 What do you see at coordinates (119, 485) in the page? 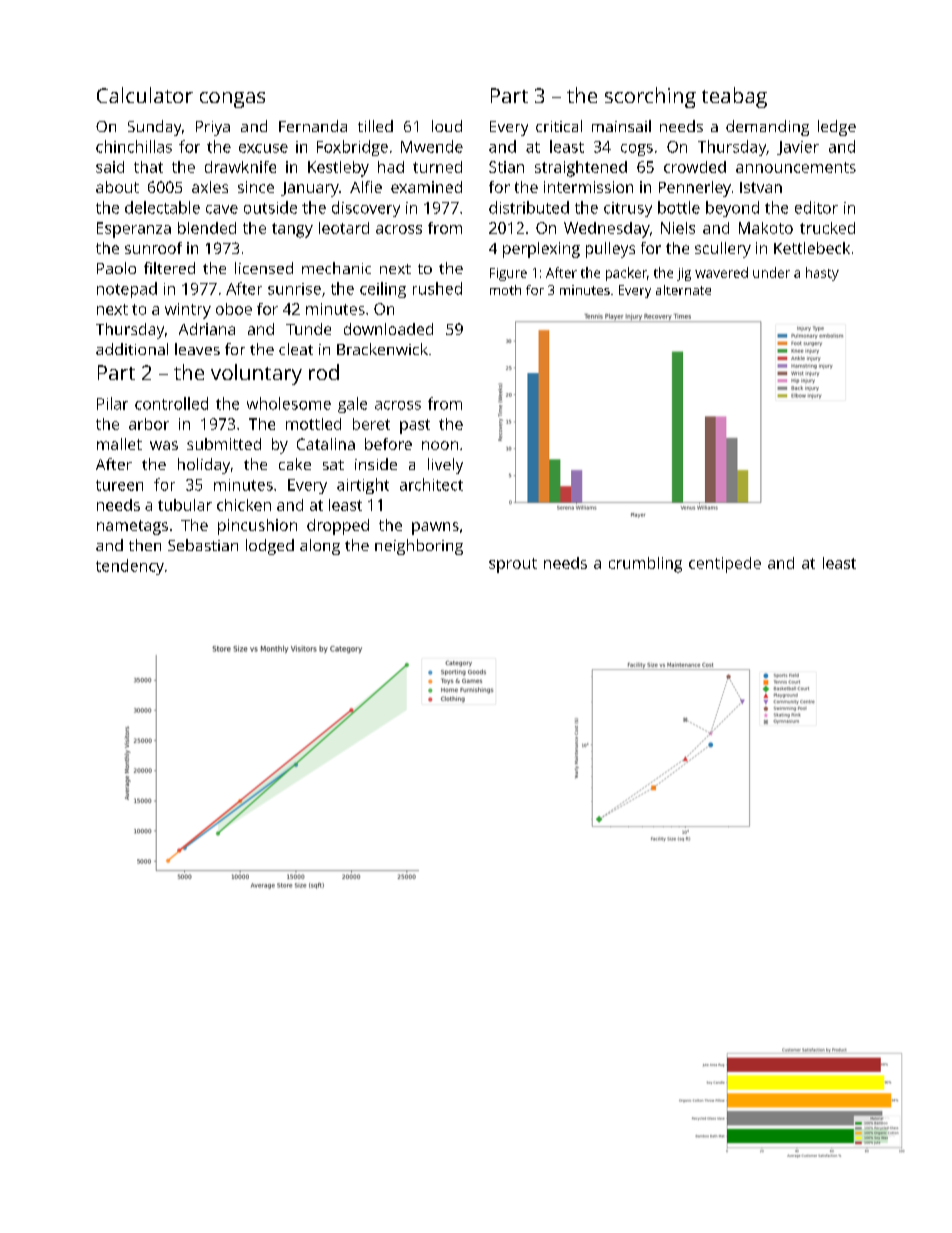
I see `tureen` at bounding box center [119, 485].
